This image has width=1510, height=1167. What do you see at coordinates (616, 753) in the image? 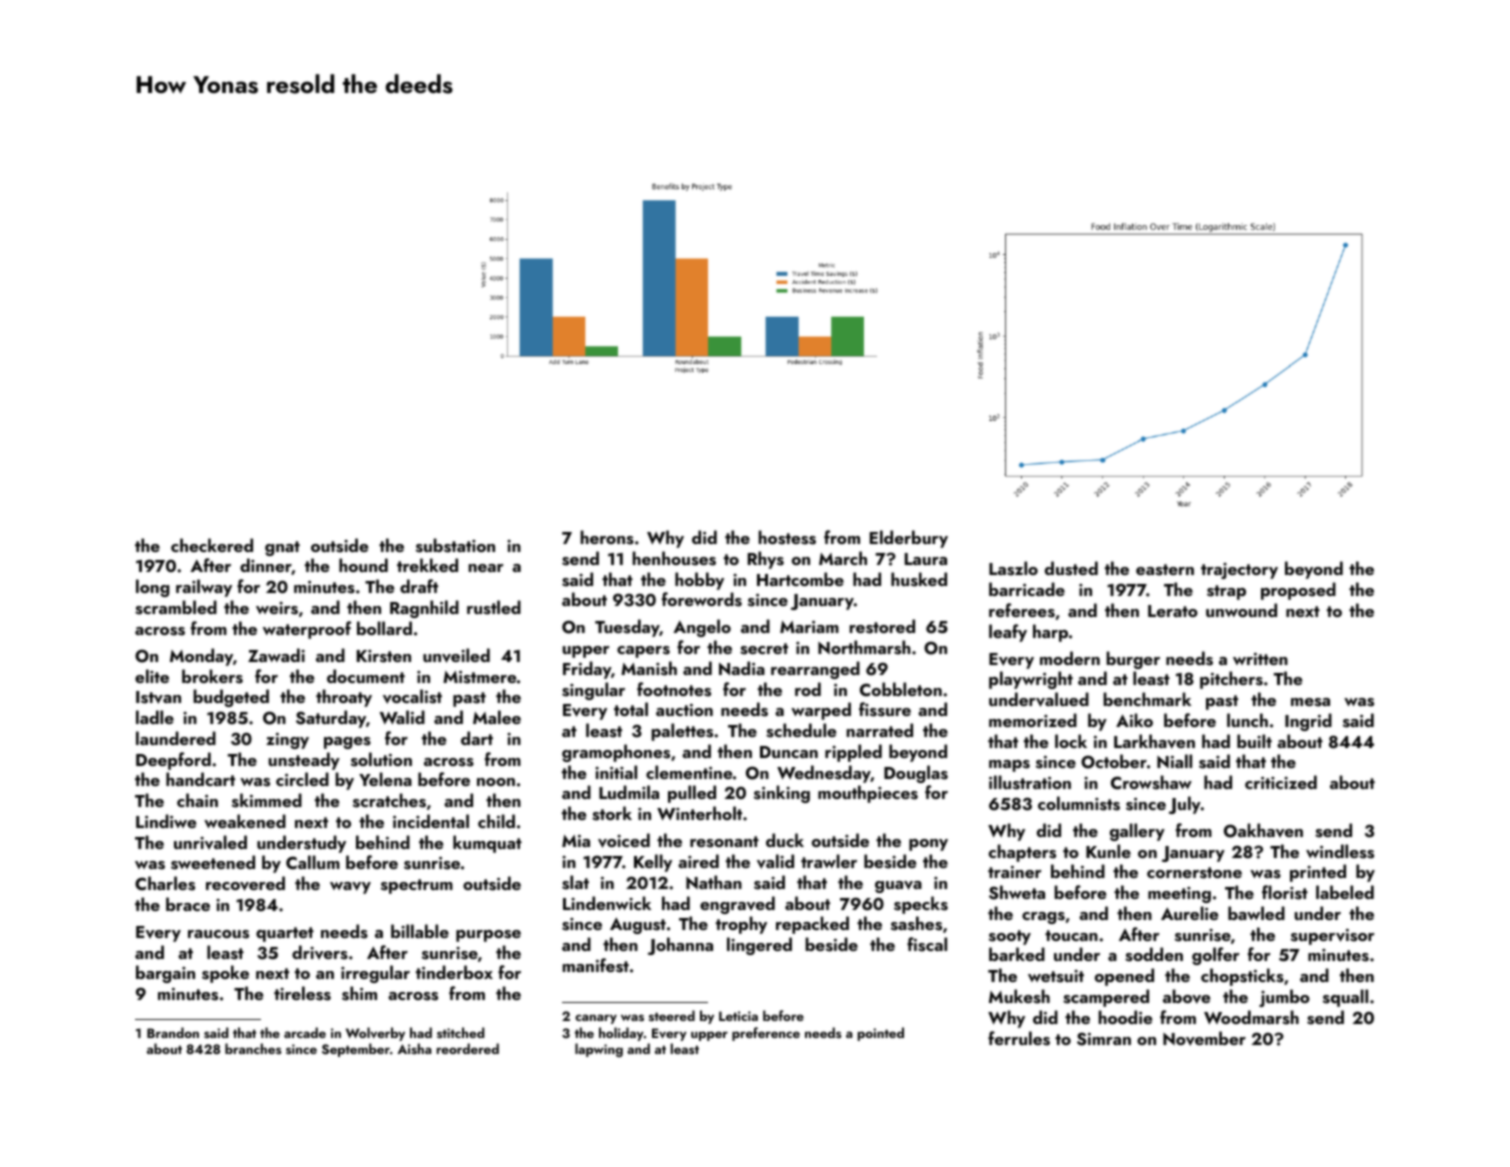
I see `gramophones` at bounding box center [616, 753].
